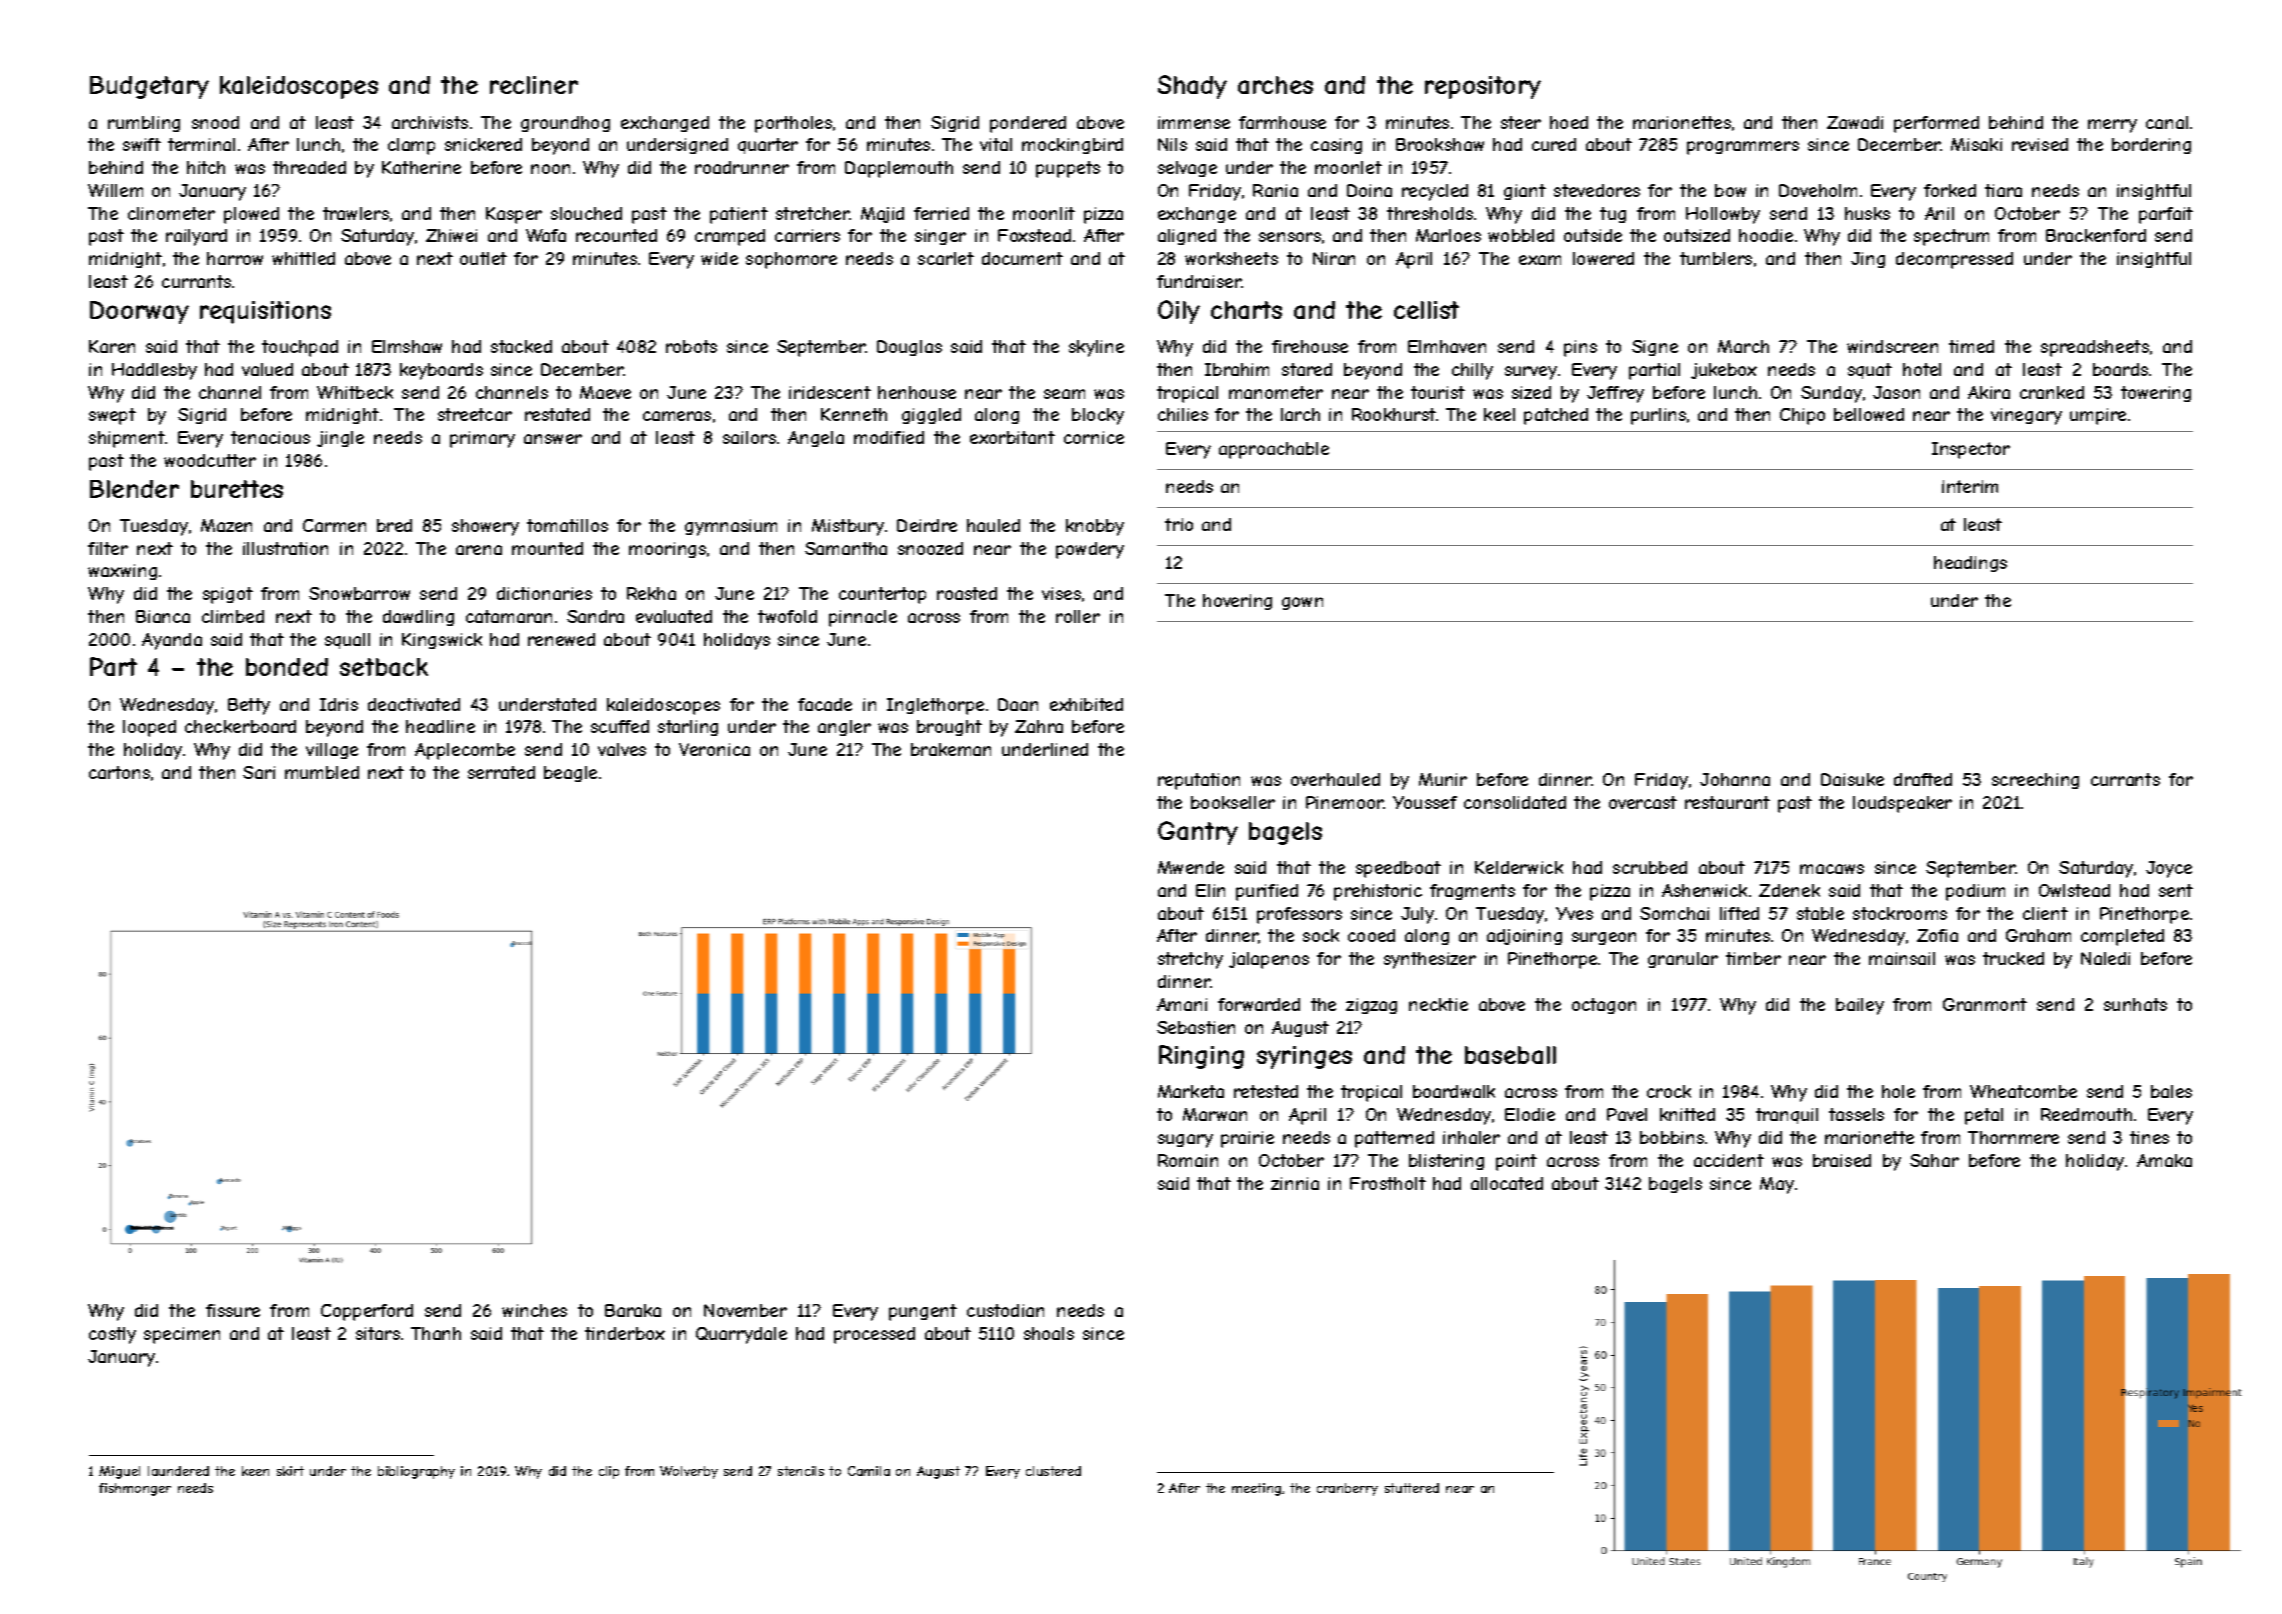  I want to click on recliner, so click(534, 85).
